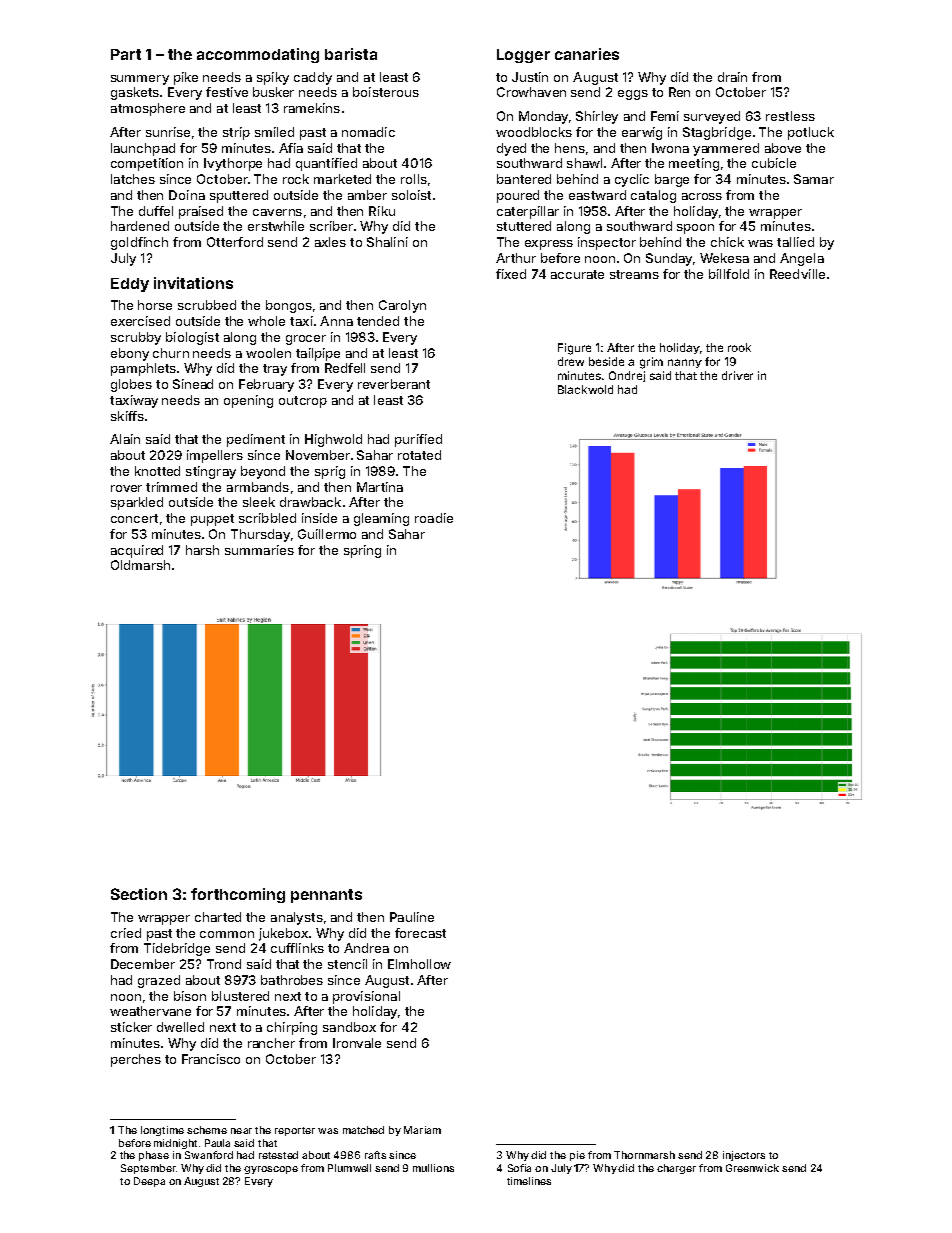  I want to click on fixed, so click(511, 274).
